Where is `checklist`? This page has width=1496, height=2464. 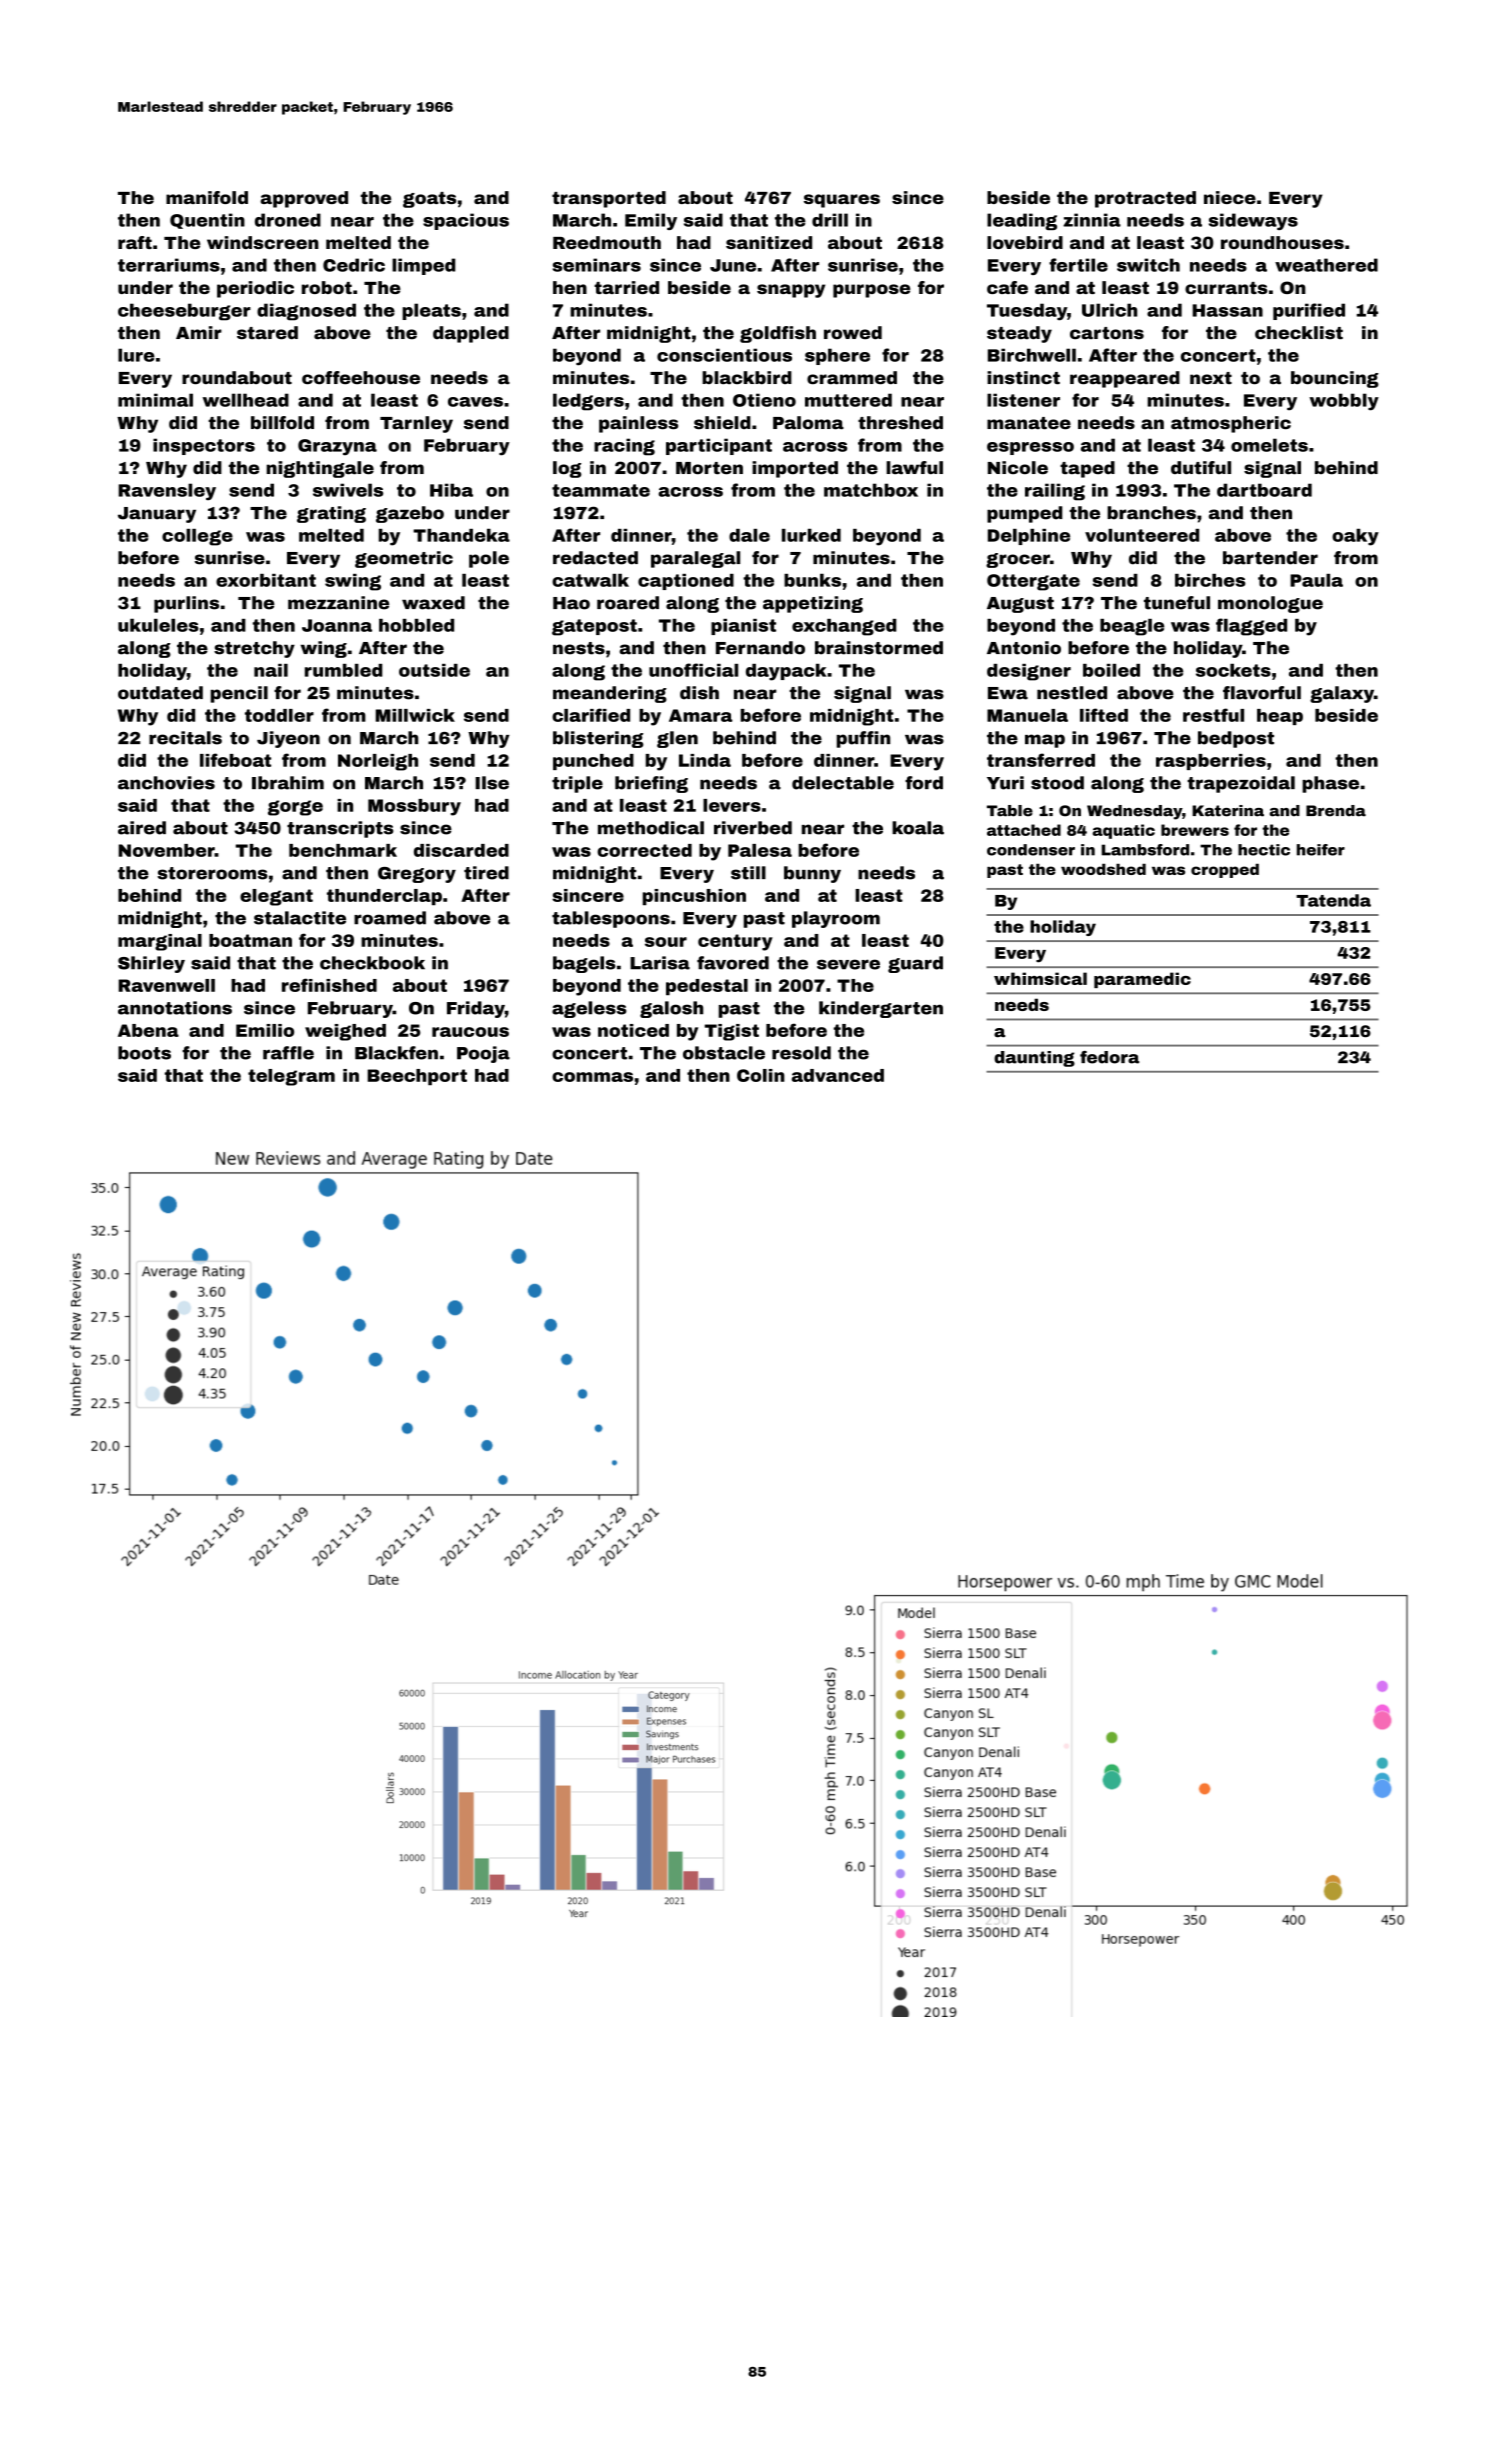
checklist is located at coordinates (1299, 333).
